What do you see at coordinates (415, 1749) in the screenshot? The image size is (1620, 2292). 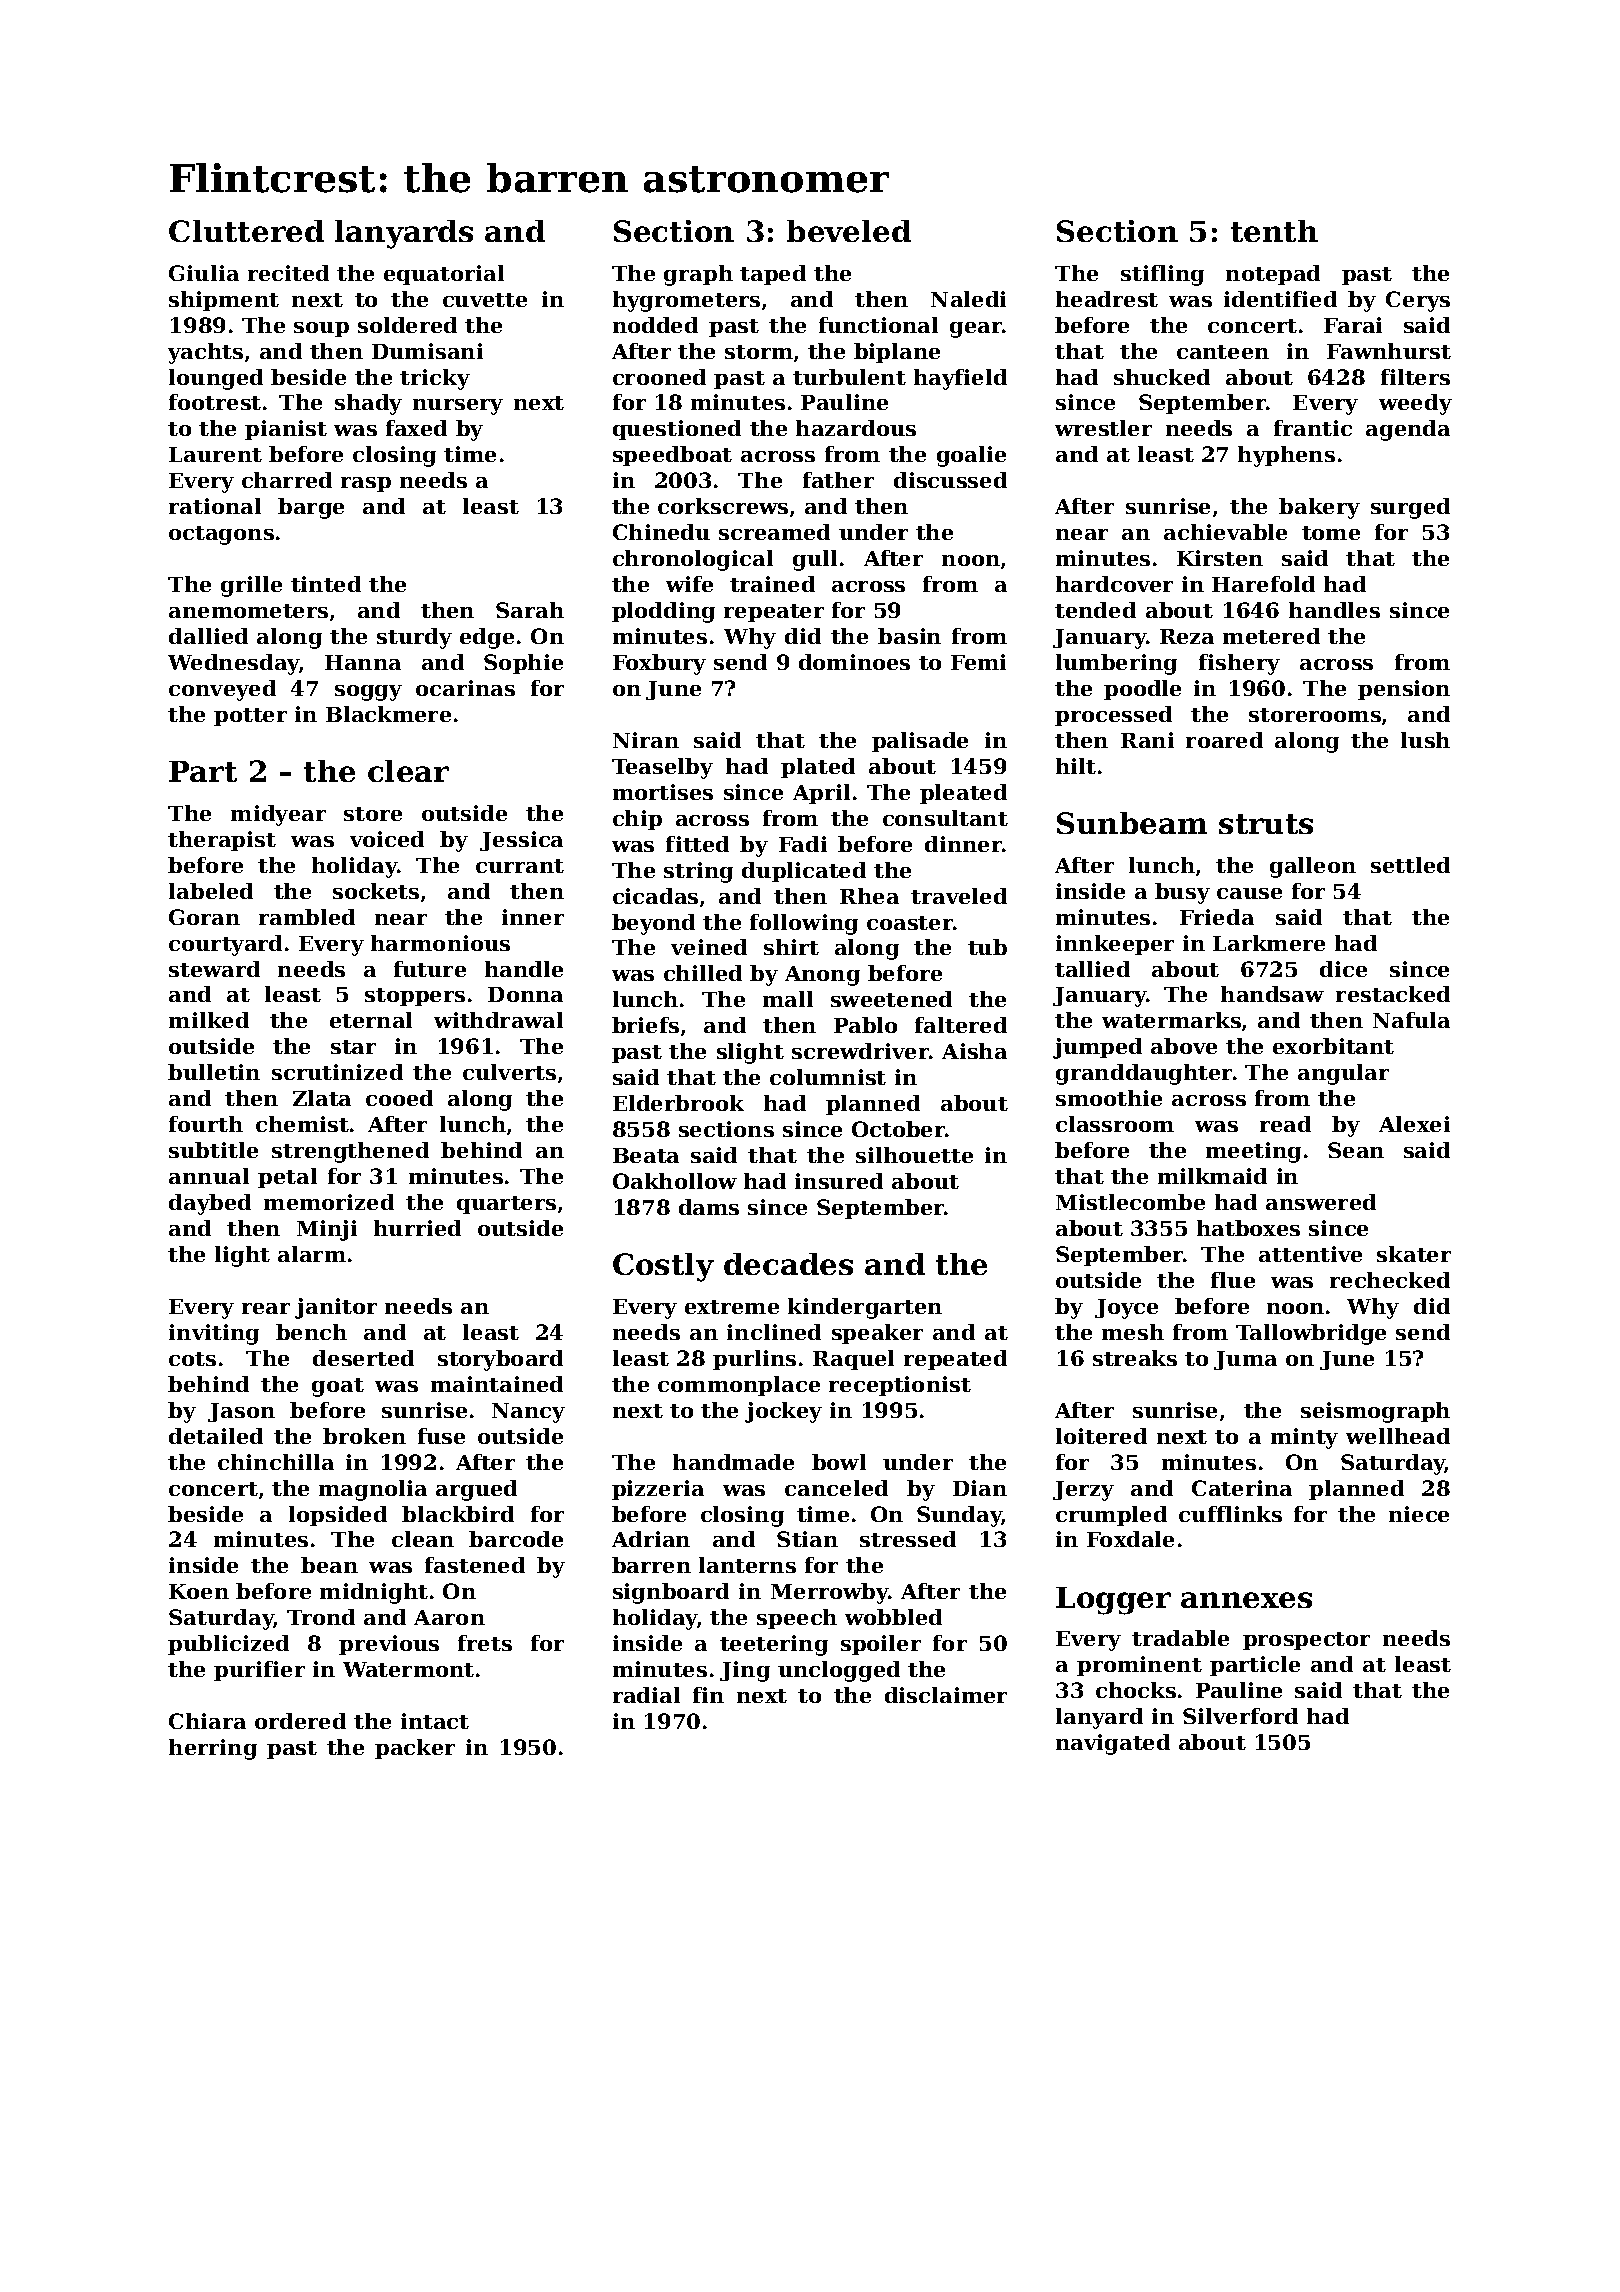 I see `packer` at bounding box center [415, 1749].
